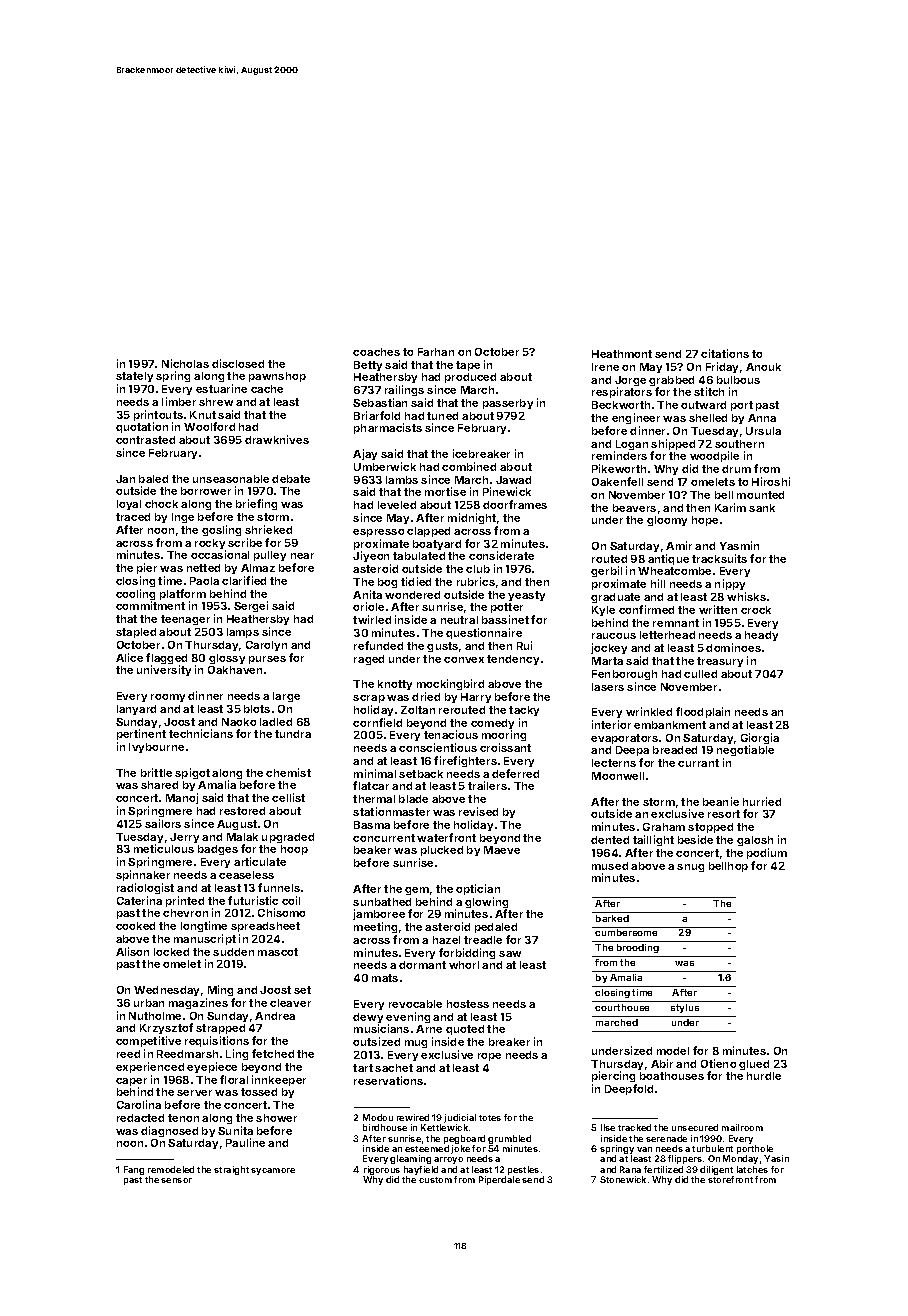 The image size is (908, 1316). I want to click on breaded, so click(675, 750).
